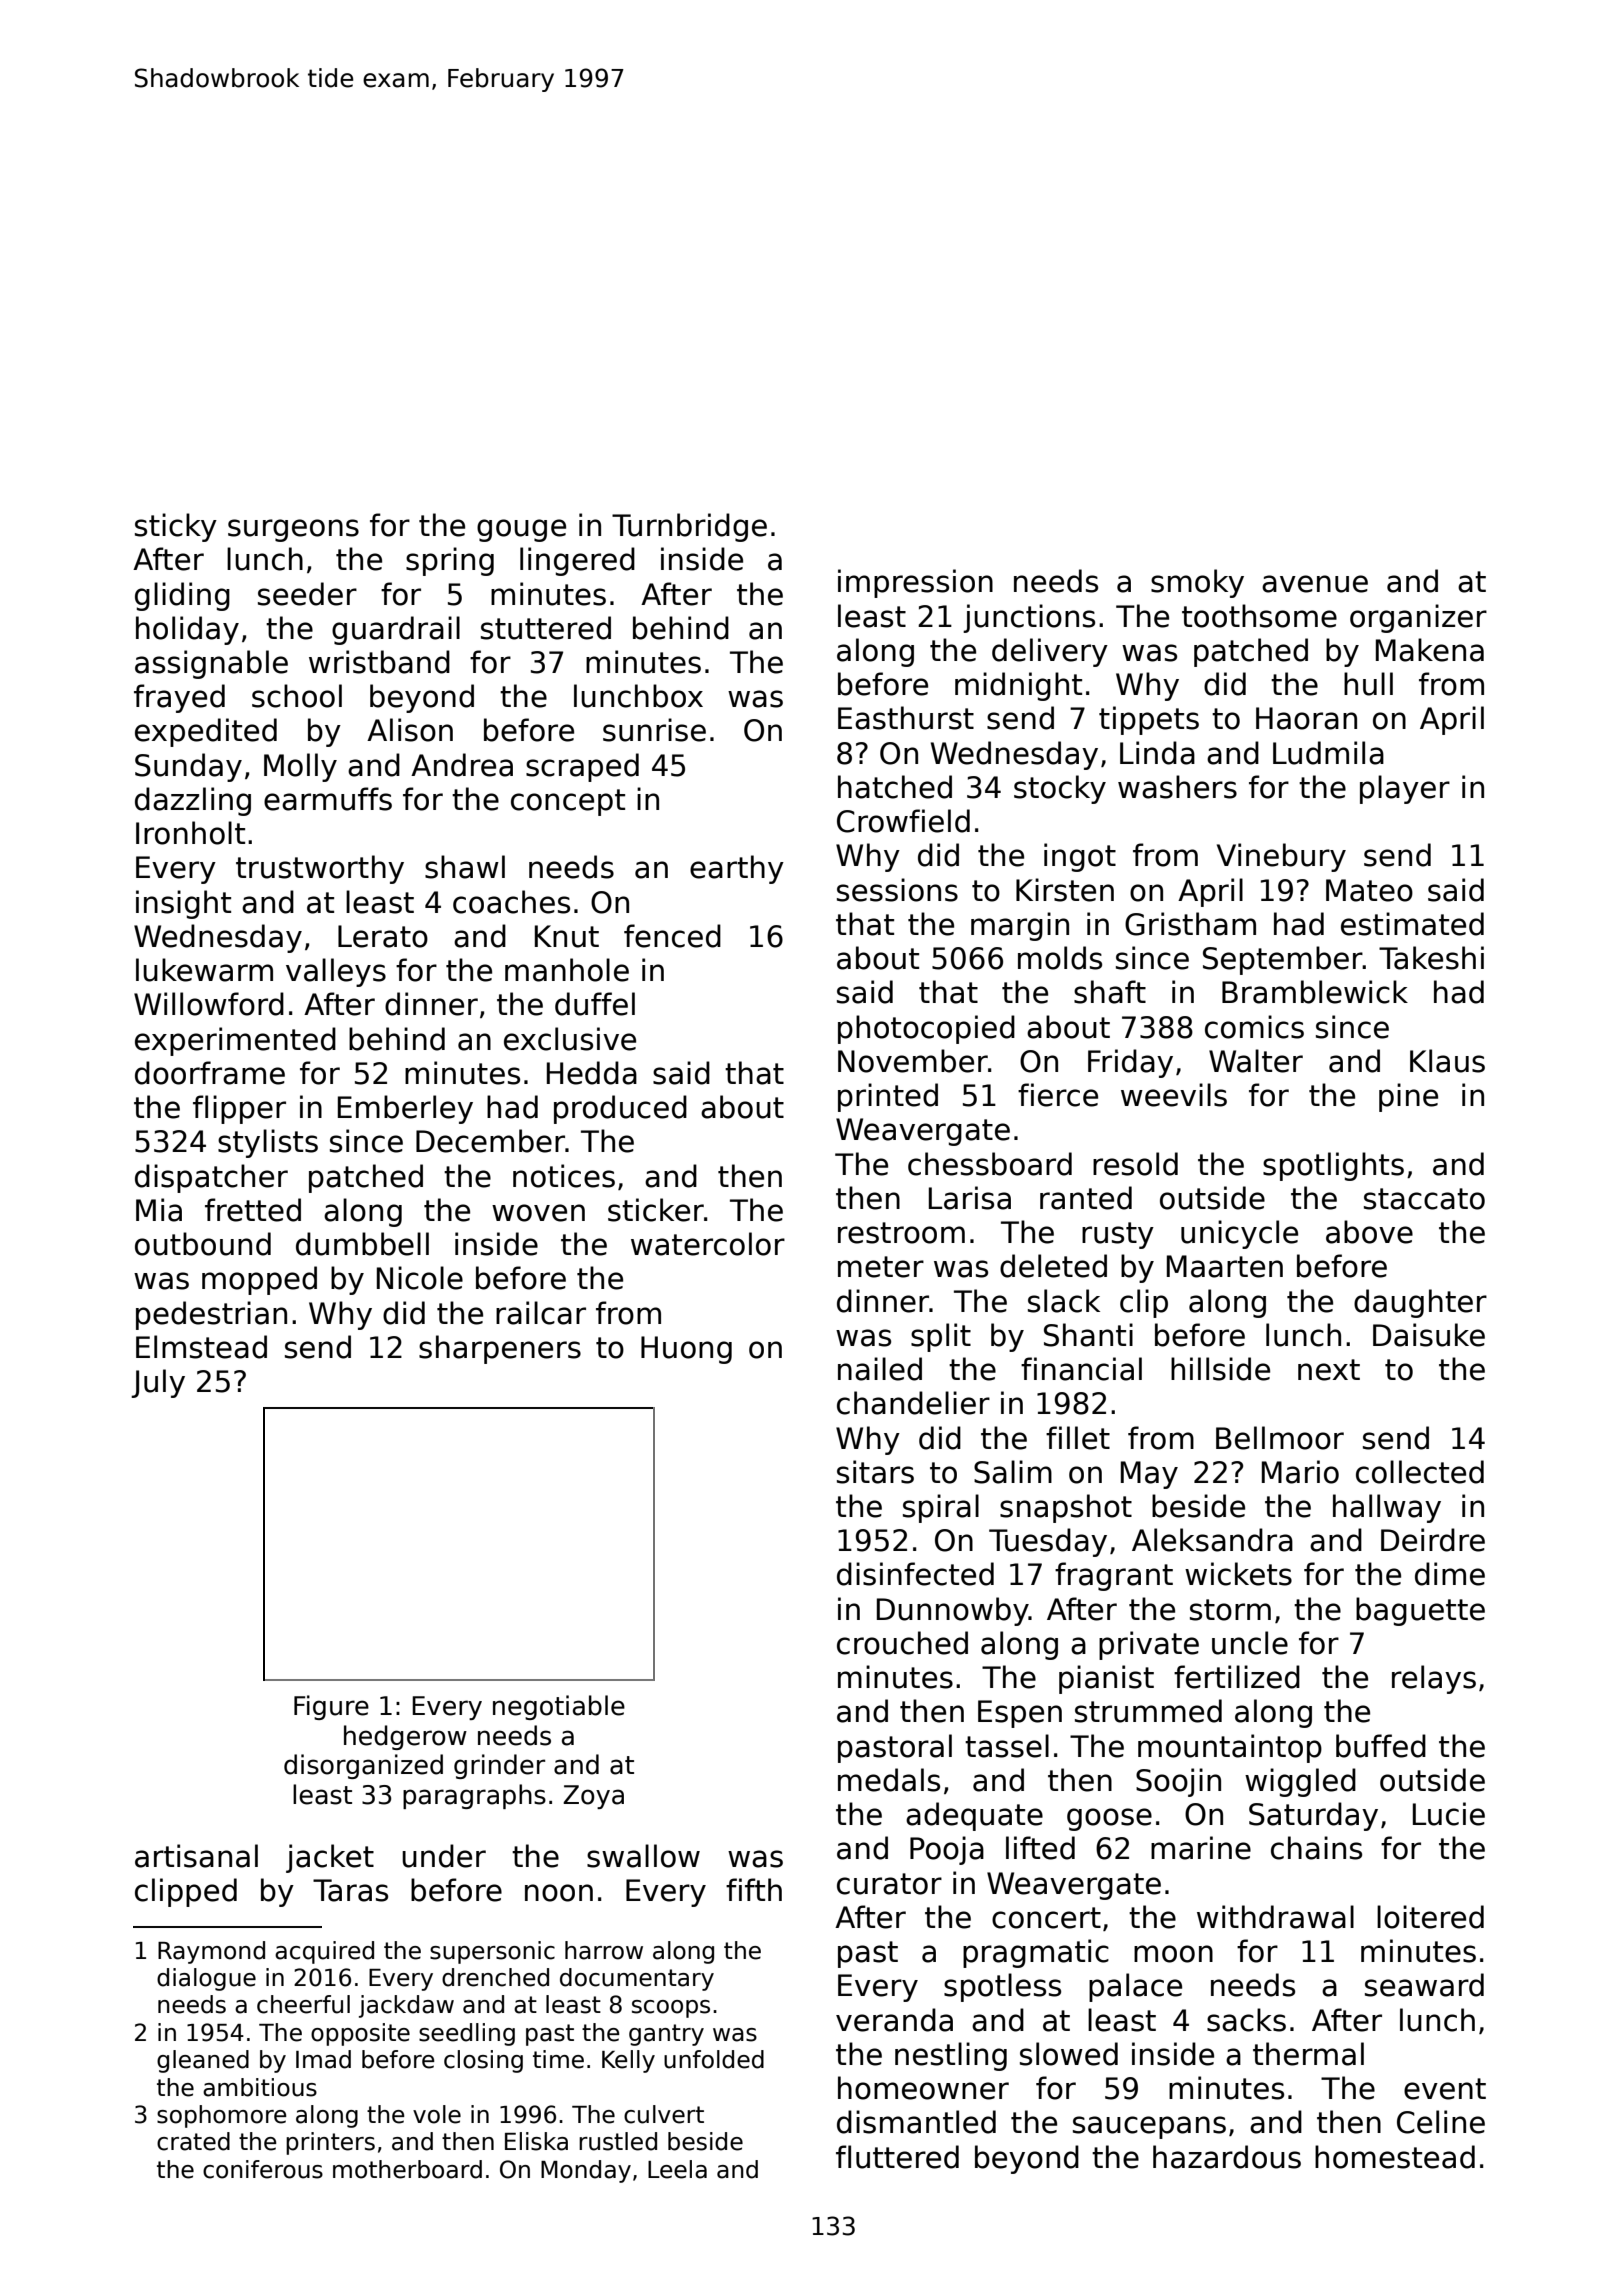 This document has width=1620, height=2292. What do you see at coordinates (193, 2141) in the document?
I see `crated` at bounding box center [193, 2141].
